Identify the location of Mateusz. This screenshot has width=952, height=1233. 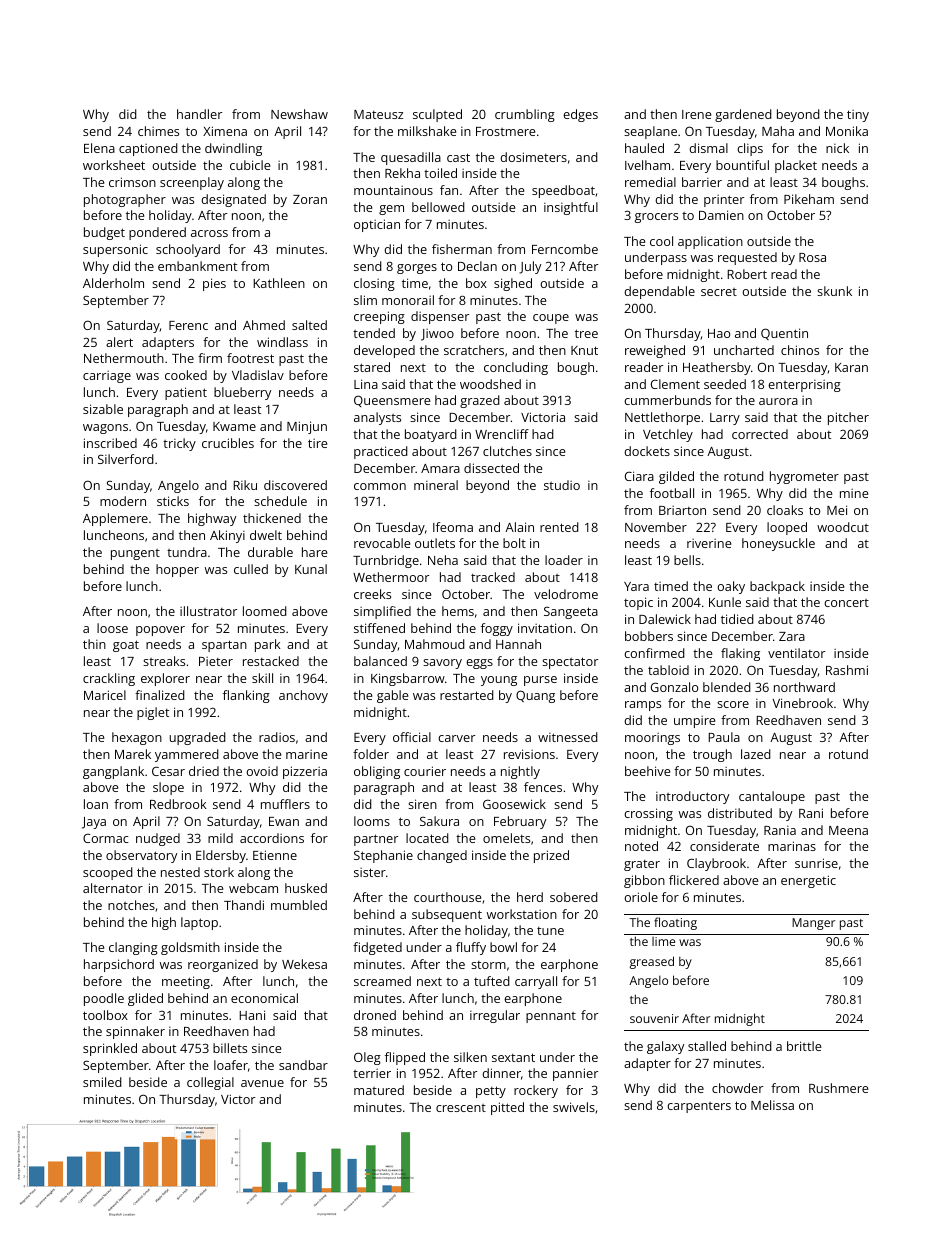
(378, 114).
